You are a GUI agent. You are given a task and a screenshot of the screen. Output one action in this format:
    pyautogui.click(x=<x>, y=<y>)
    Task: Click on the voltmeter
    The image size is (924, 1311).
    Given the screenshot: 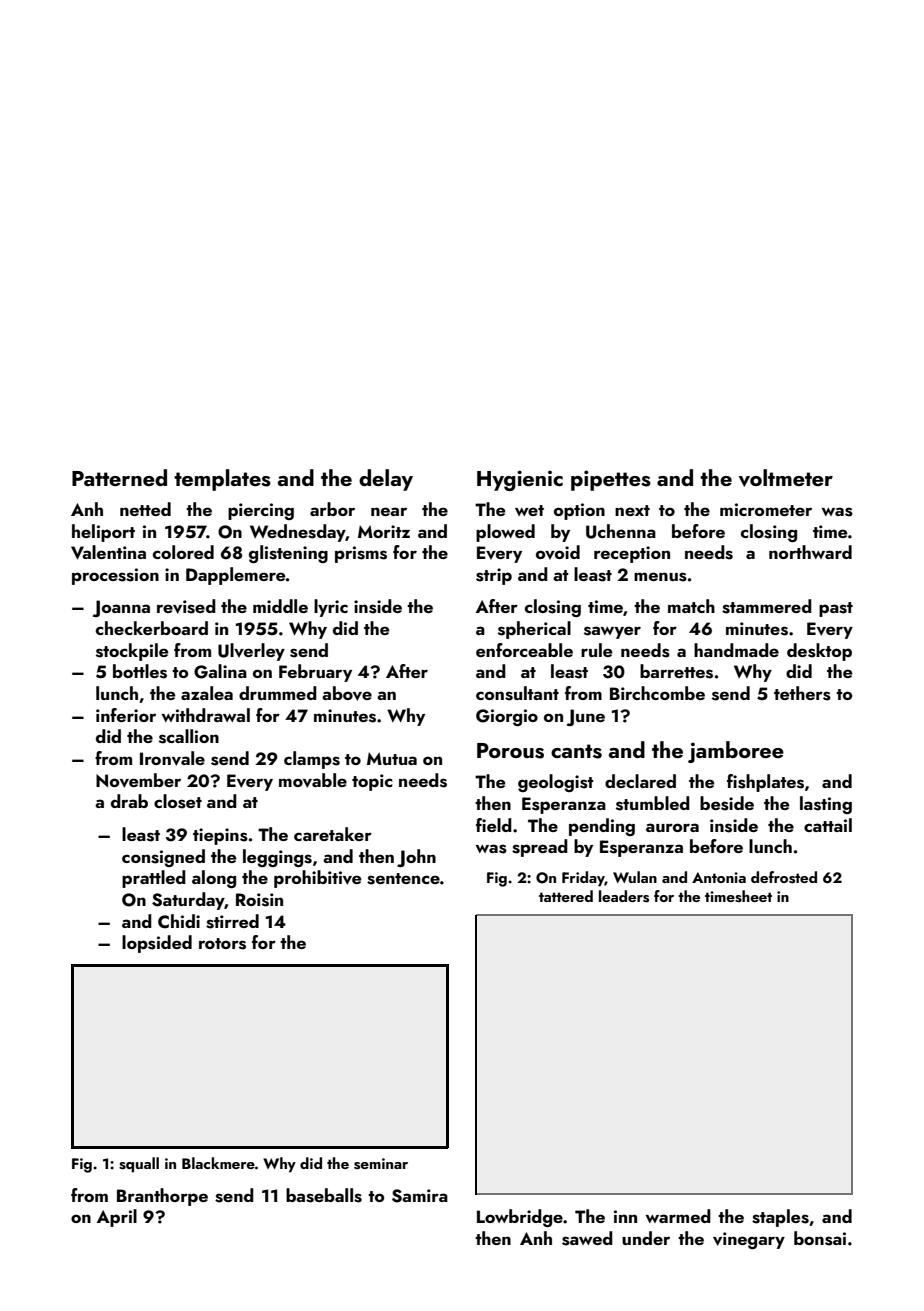 What is the action you would take?
    pyautogui.click(x=786, y=478)
